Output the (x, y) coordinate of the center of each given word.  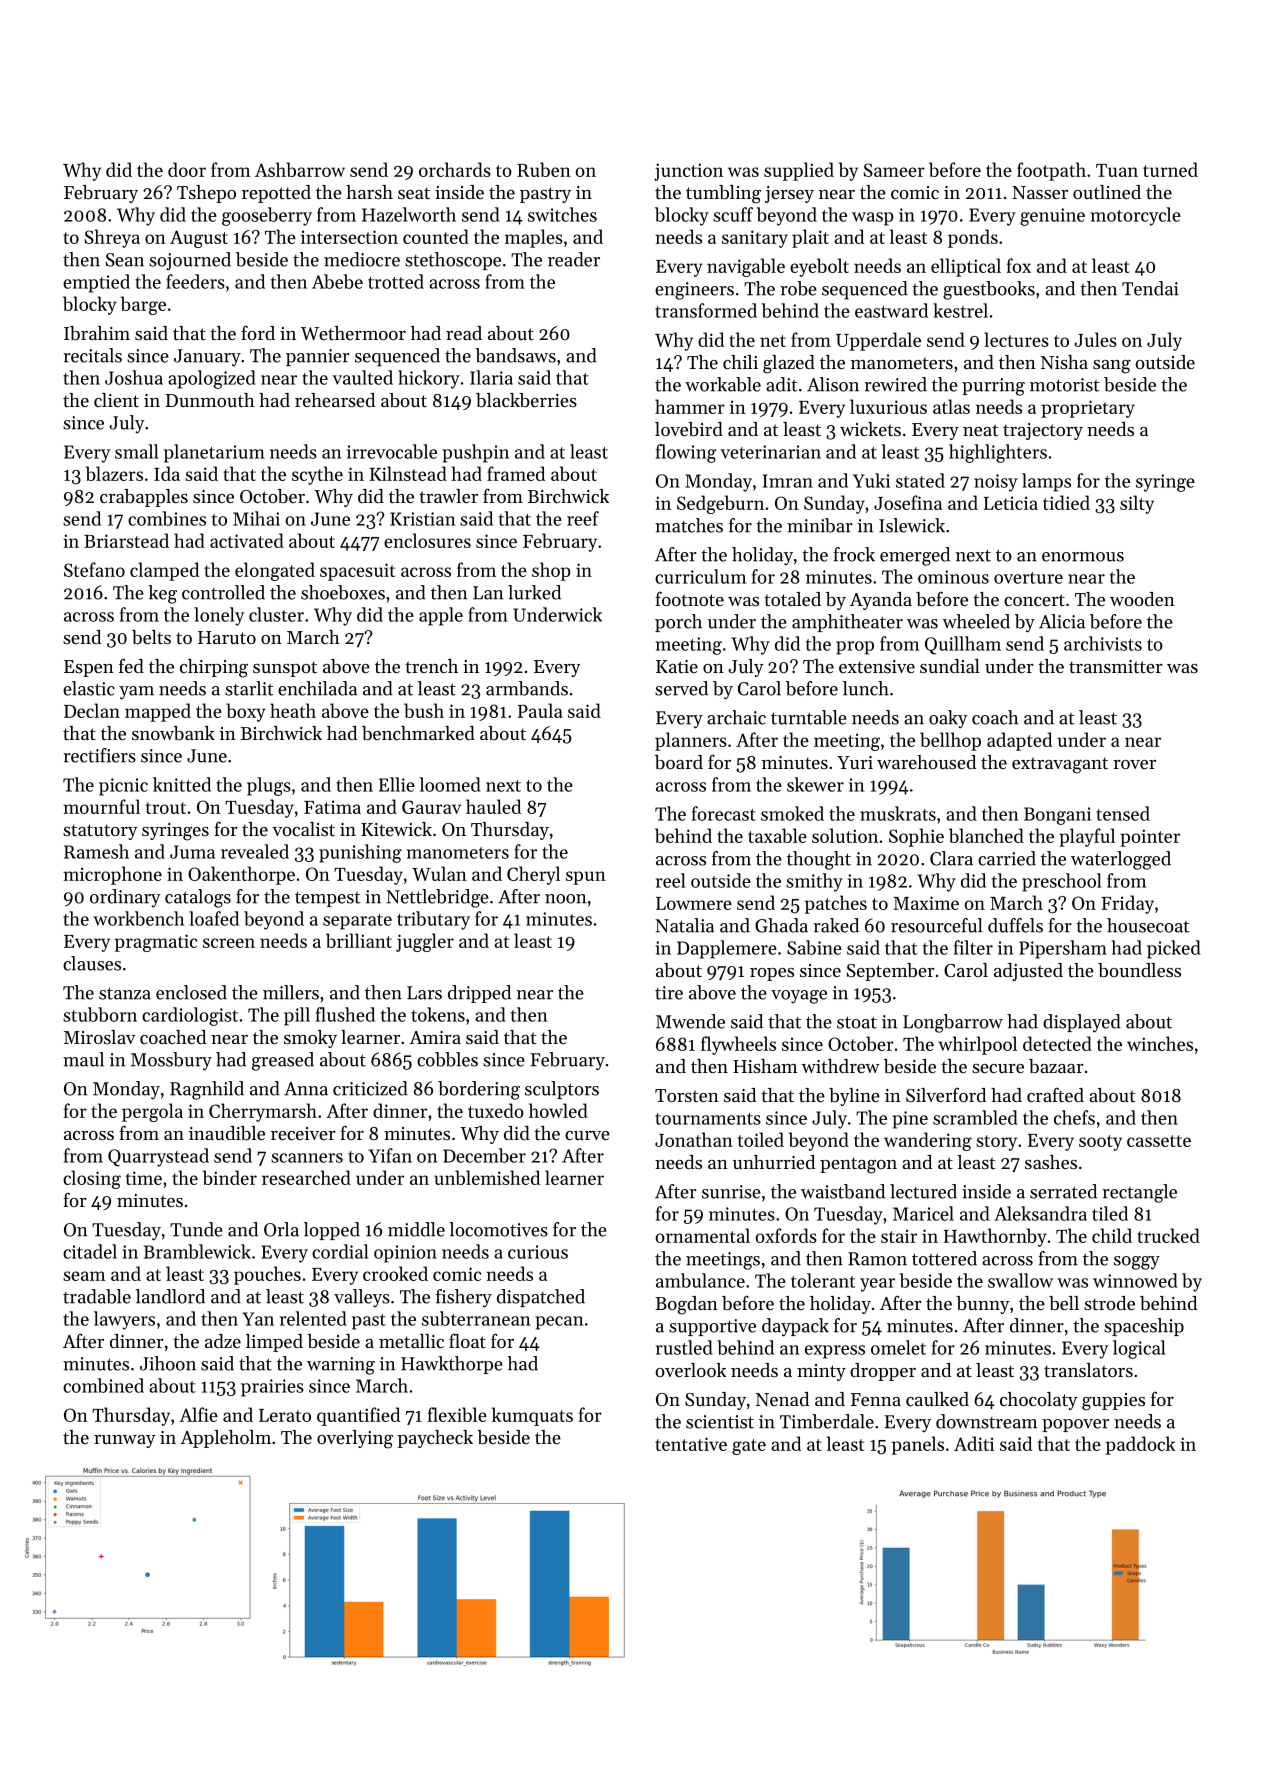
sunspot (285, 669)
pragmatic (156, 943)
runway (125, 1441)
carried (1007, 858)
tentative (691, 1444)
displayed (1082, 1023)
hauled (493, 806)
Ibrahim (97, 333)
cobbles (447, 1059)
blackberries (526, 400)
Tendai (1150, 288)
